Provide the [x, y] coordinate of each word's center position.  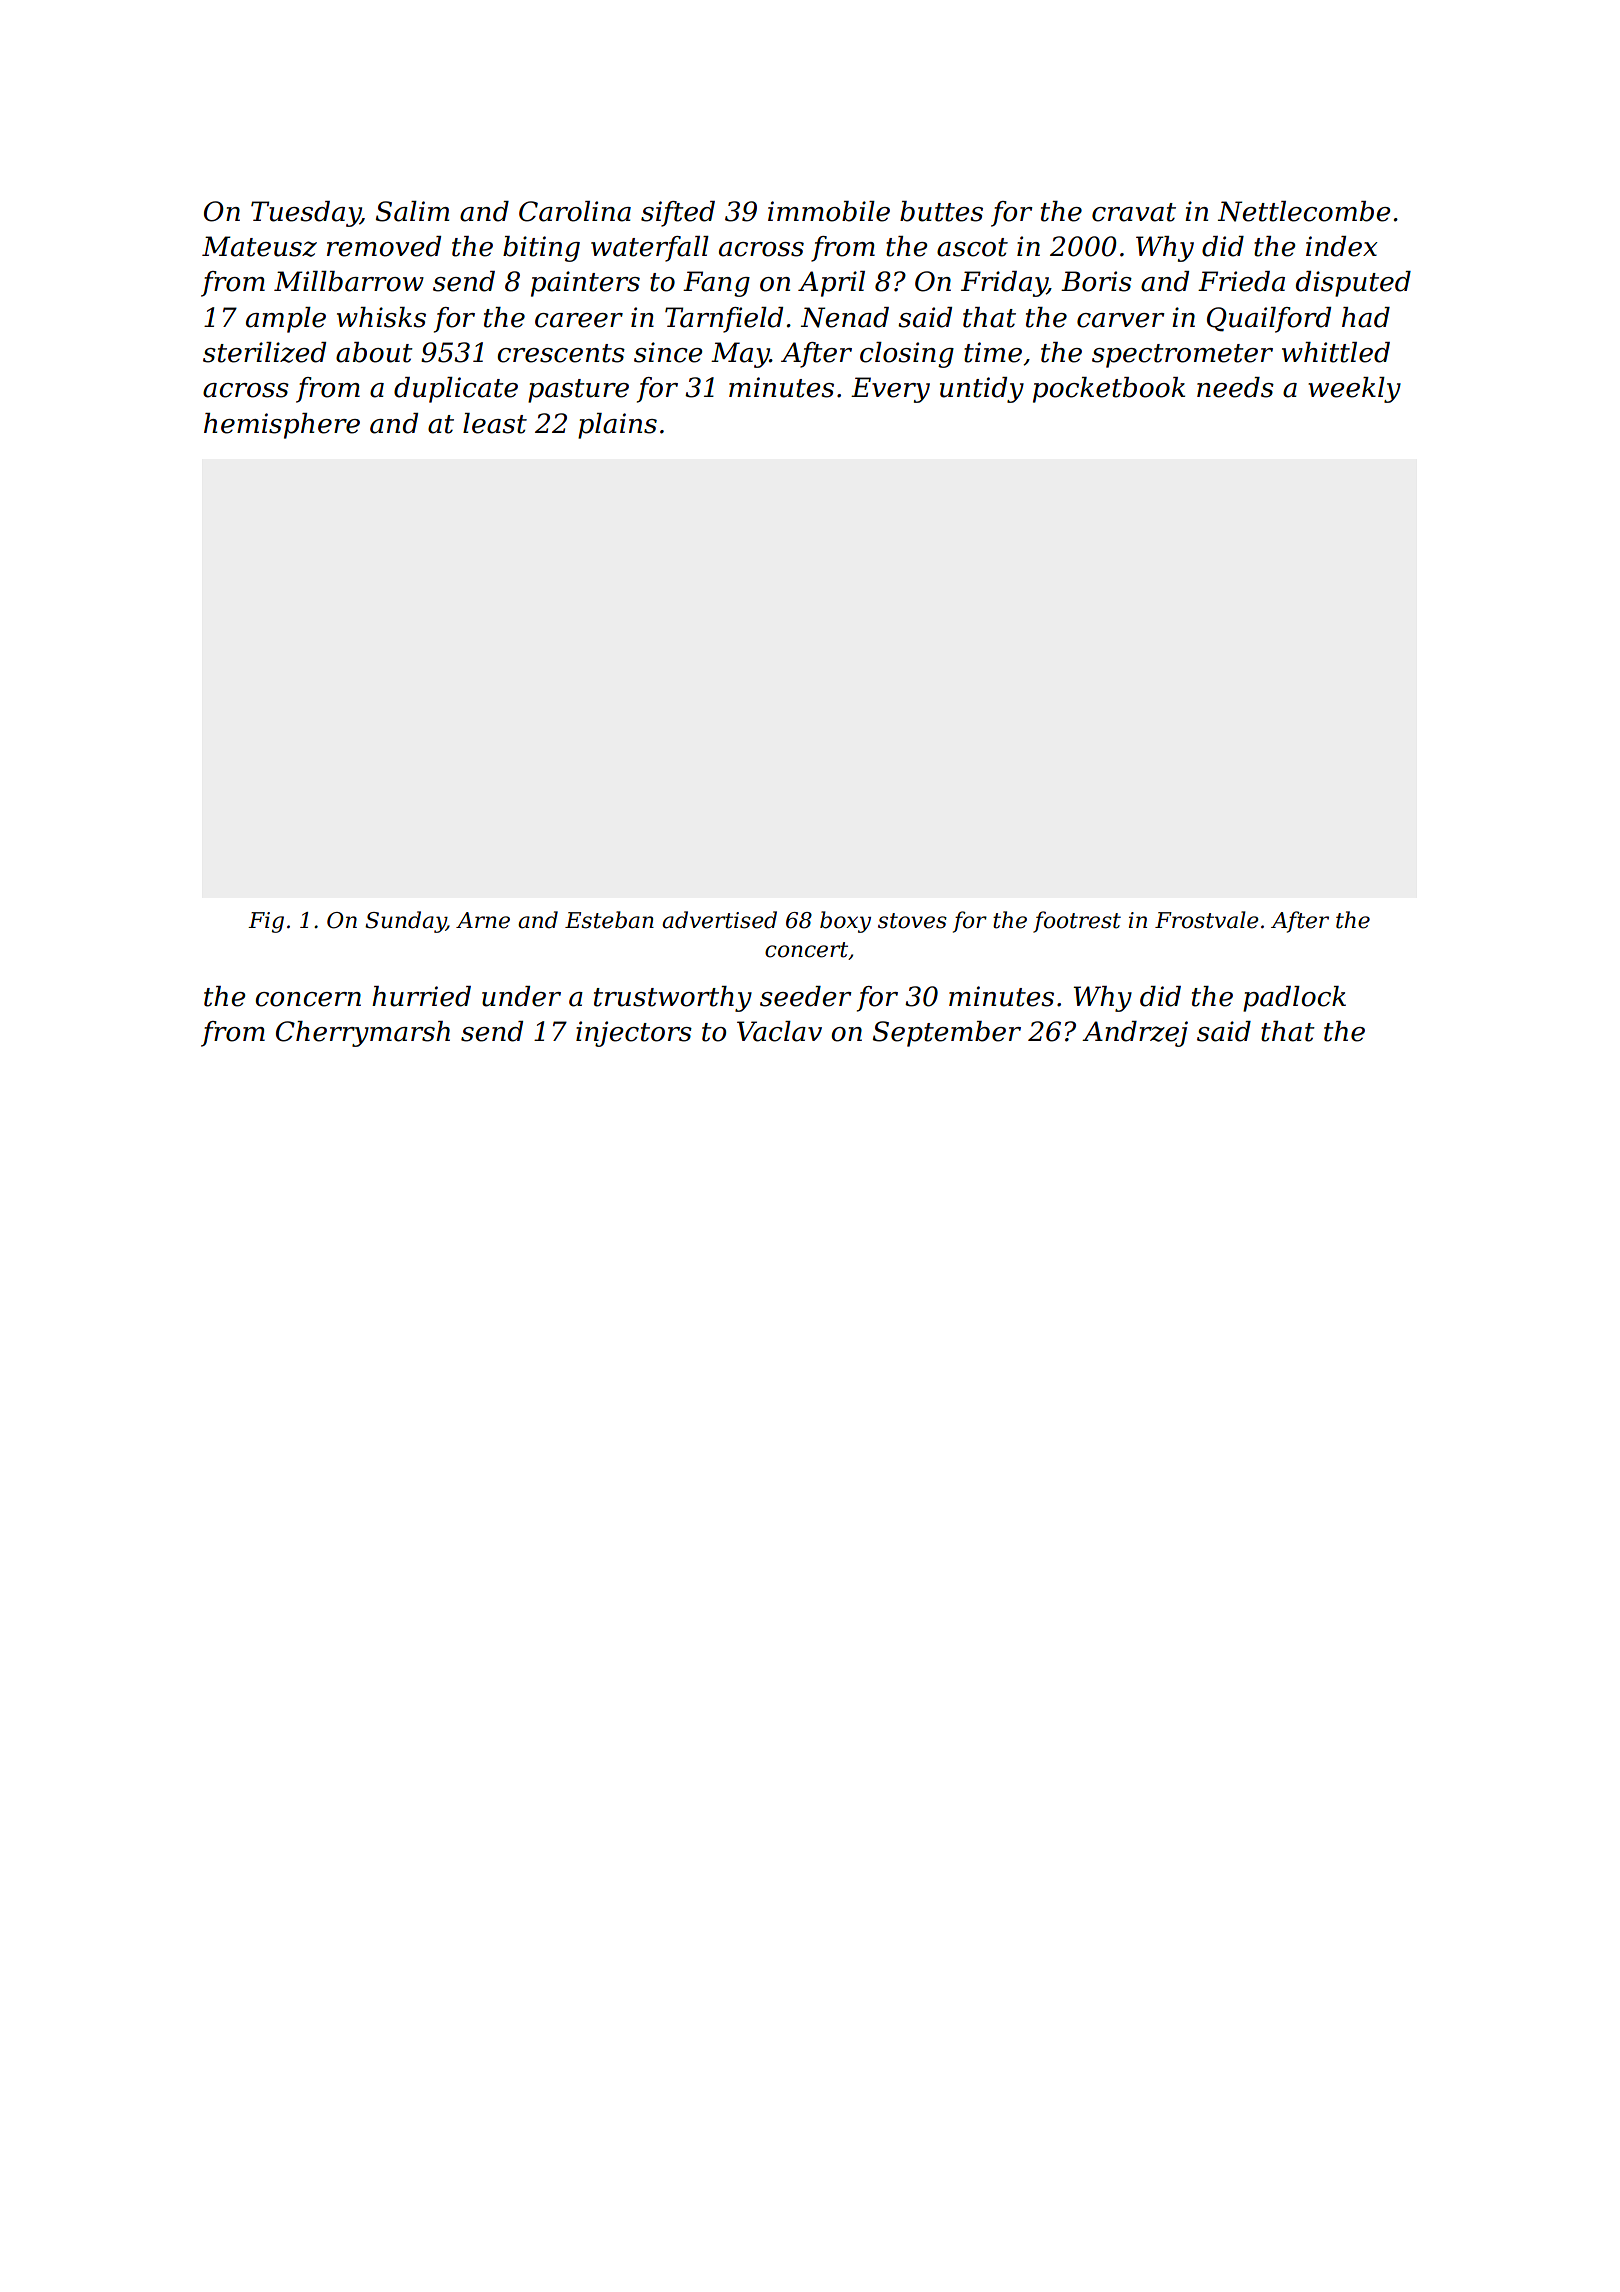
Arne [483, 920]
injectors [634, 1034]
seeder [806, 996]
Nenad [845, 317]
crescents [561, 353]
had [1366, 317]
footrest [1077, 922]
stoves [912, 921]
